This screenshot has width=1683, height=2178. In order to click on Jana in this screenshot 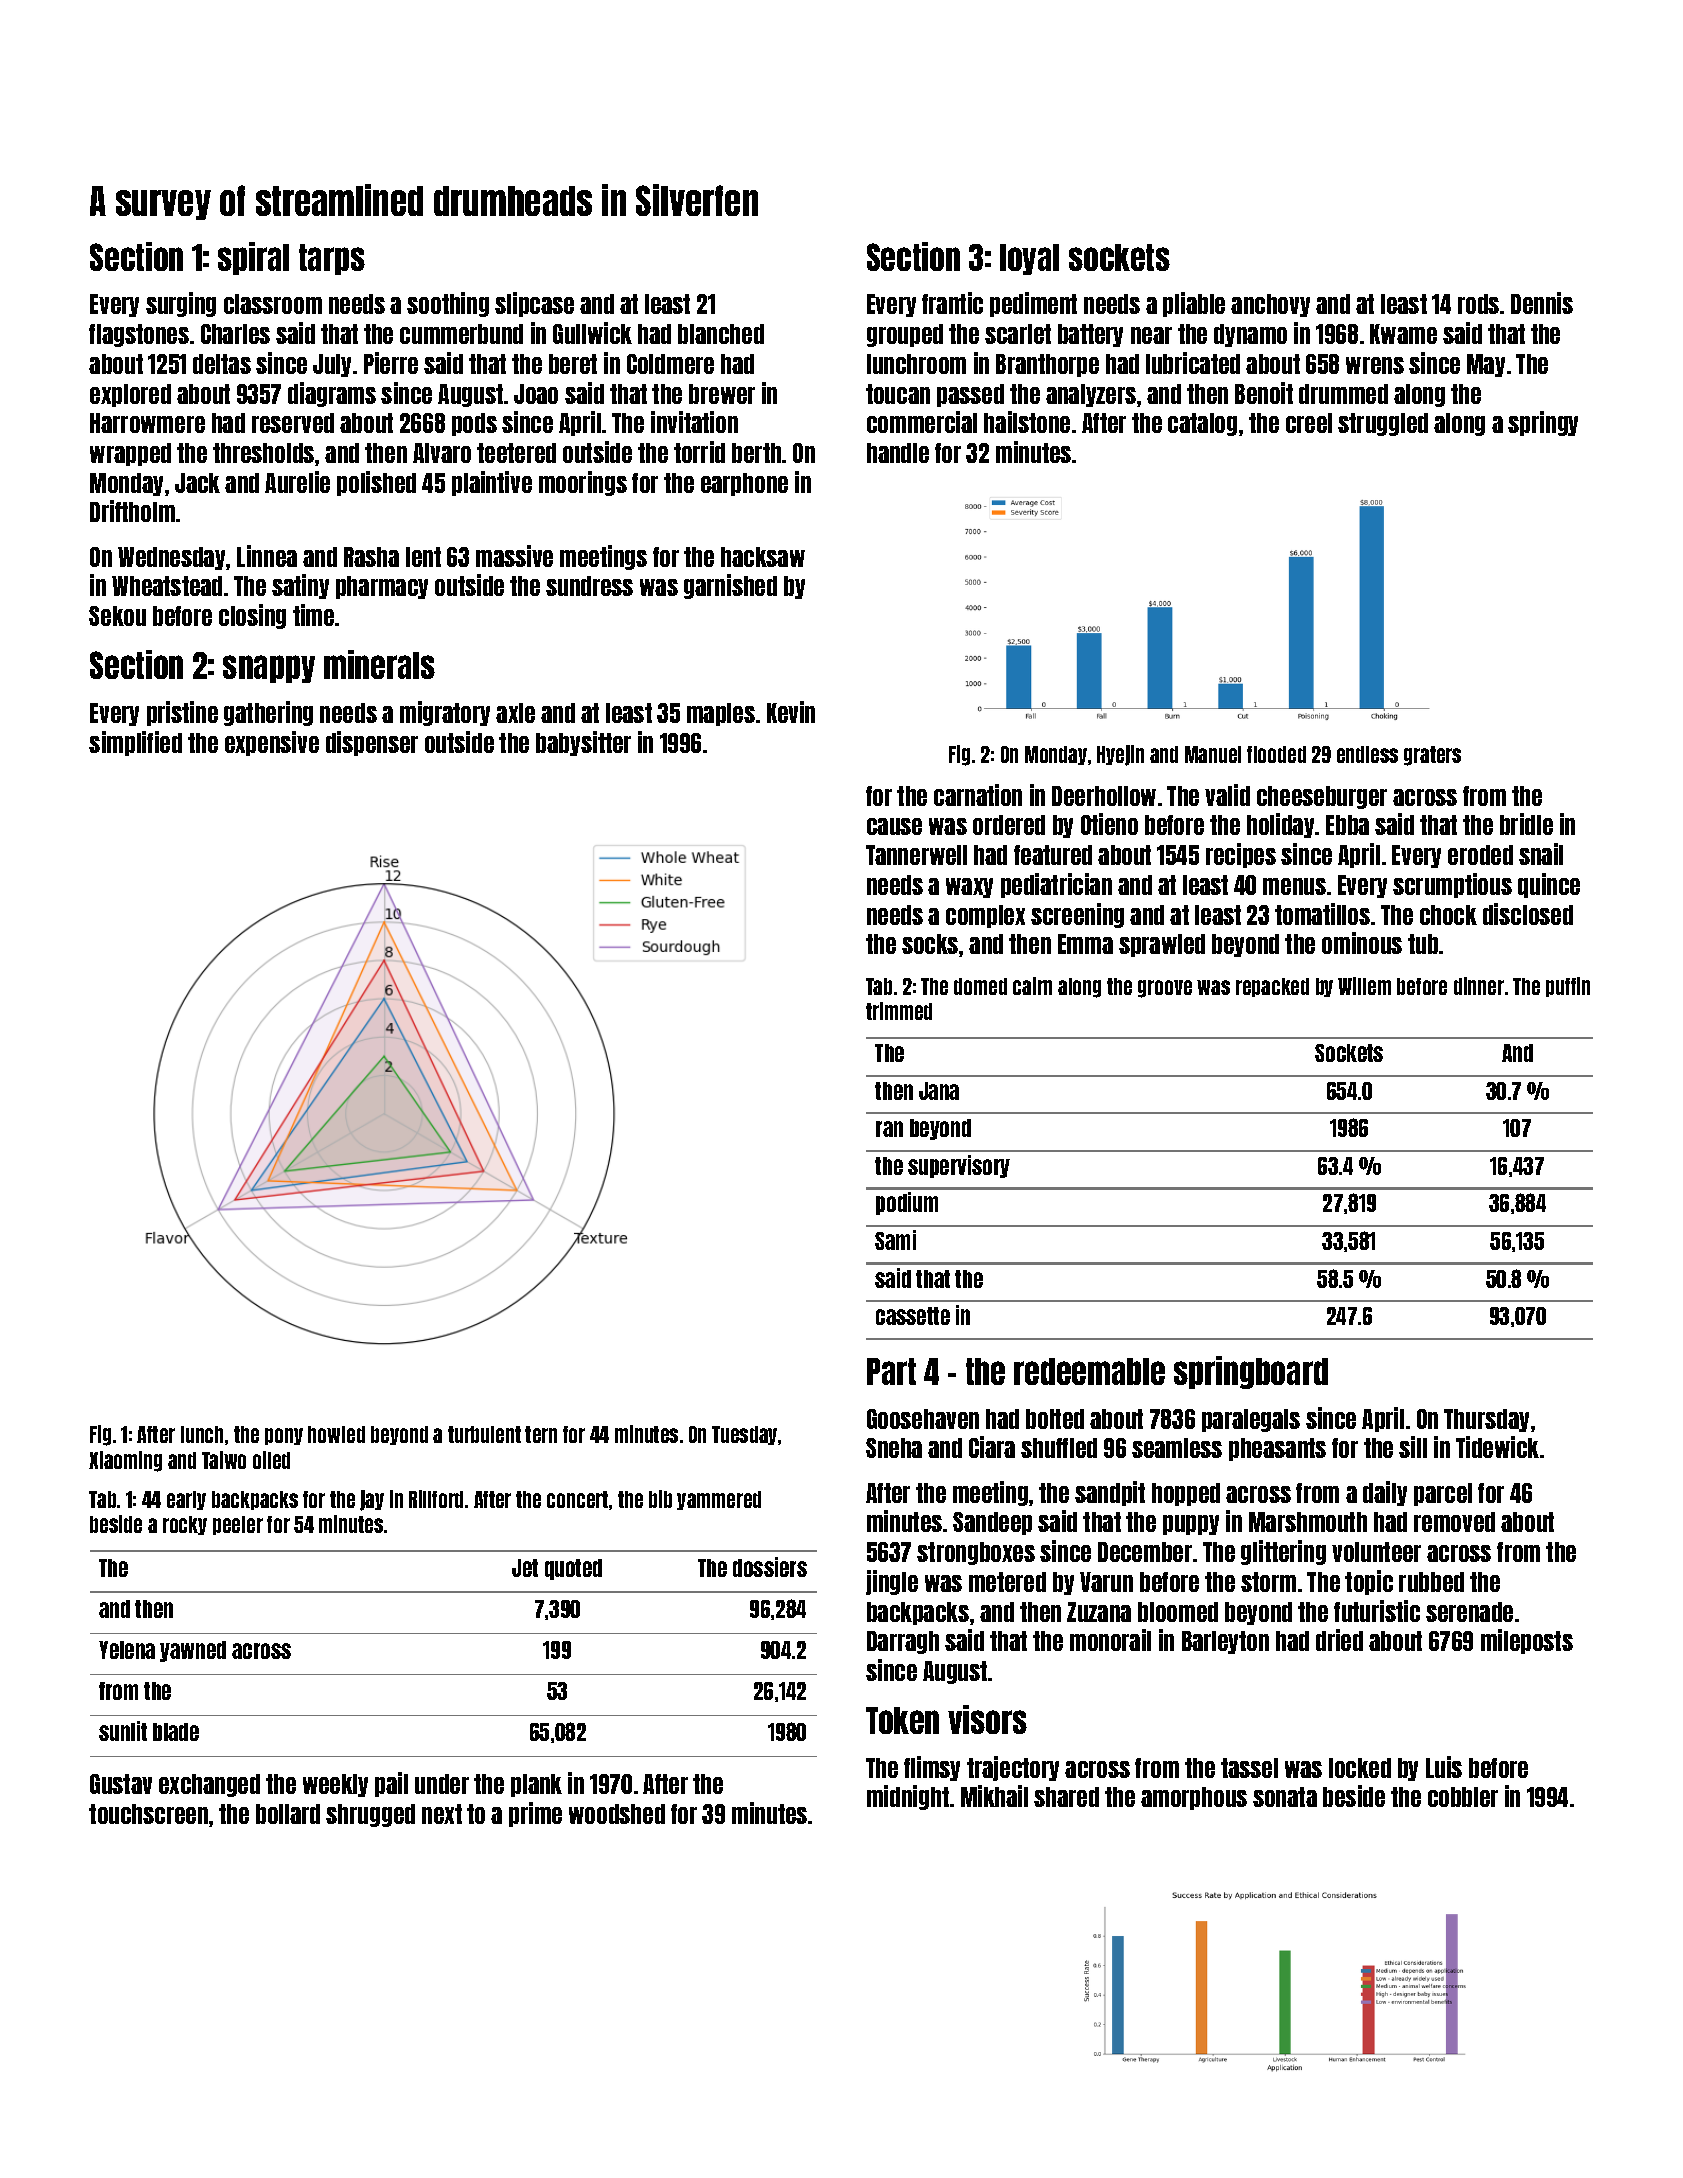, I will do `click(939, 1091)`.
